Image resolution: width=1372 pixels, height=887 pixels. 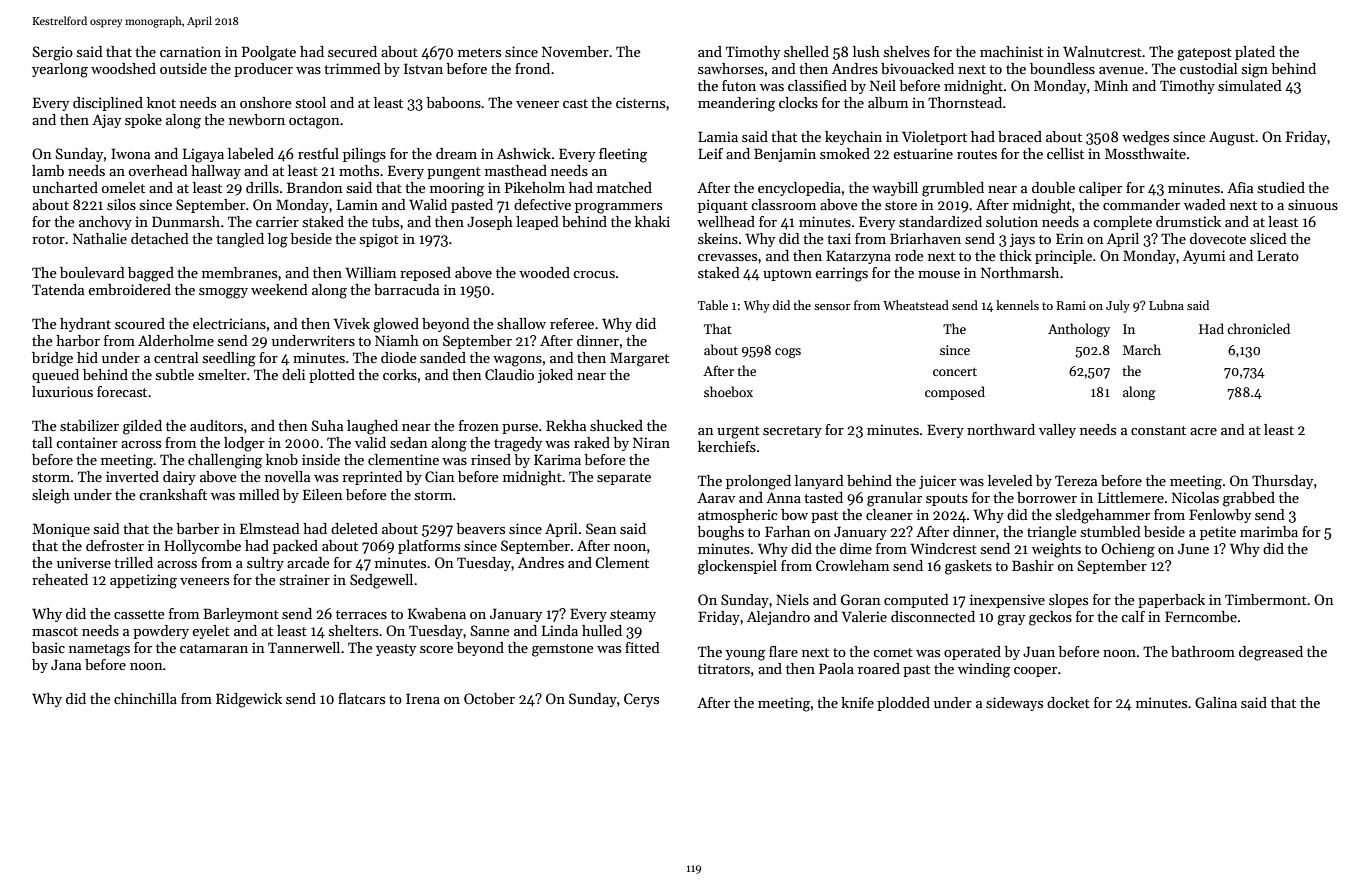 What do you see at coordinates (1216, 702) in the document?
I see `Galina` at bounding box center [1216, 702].
